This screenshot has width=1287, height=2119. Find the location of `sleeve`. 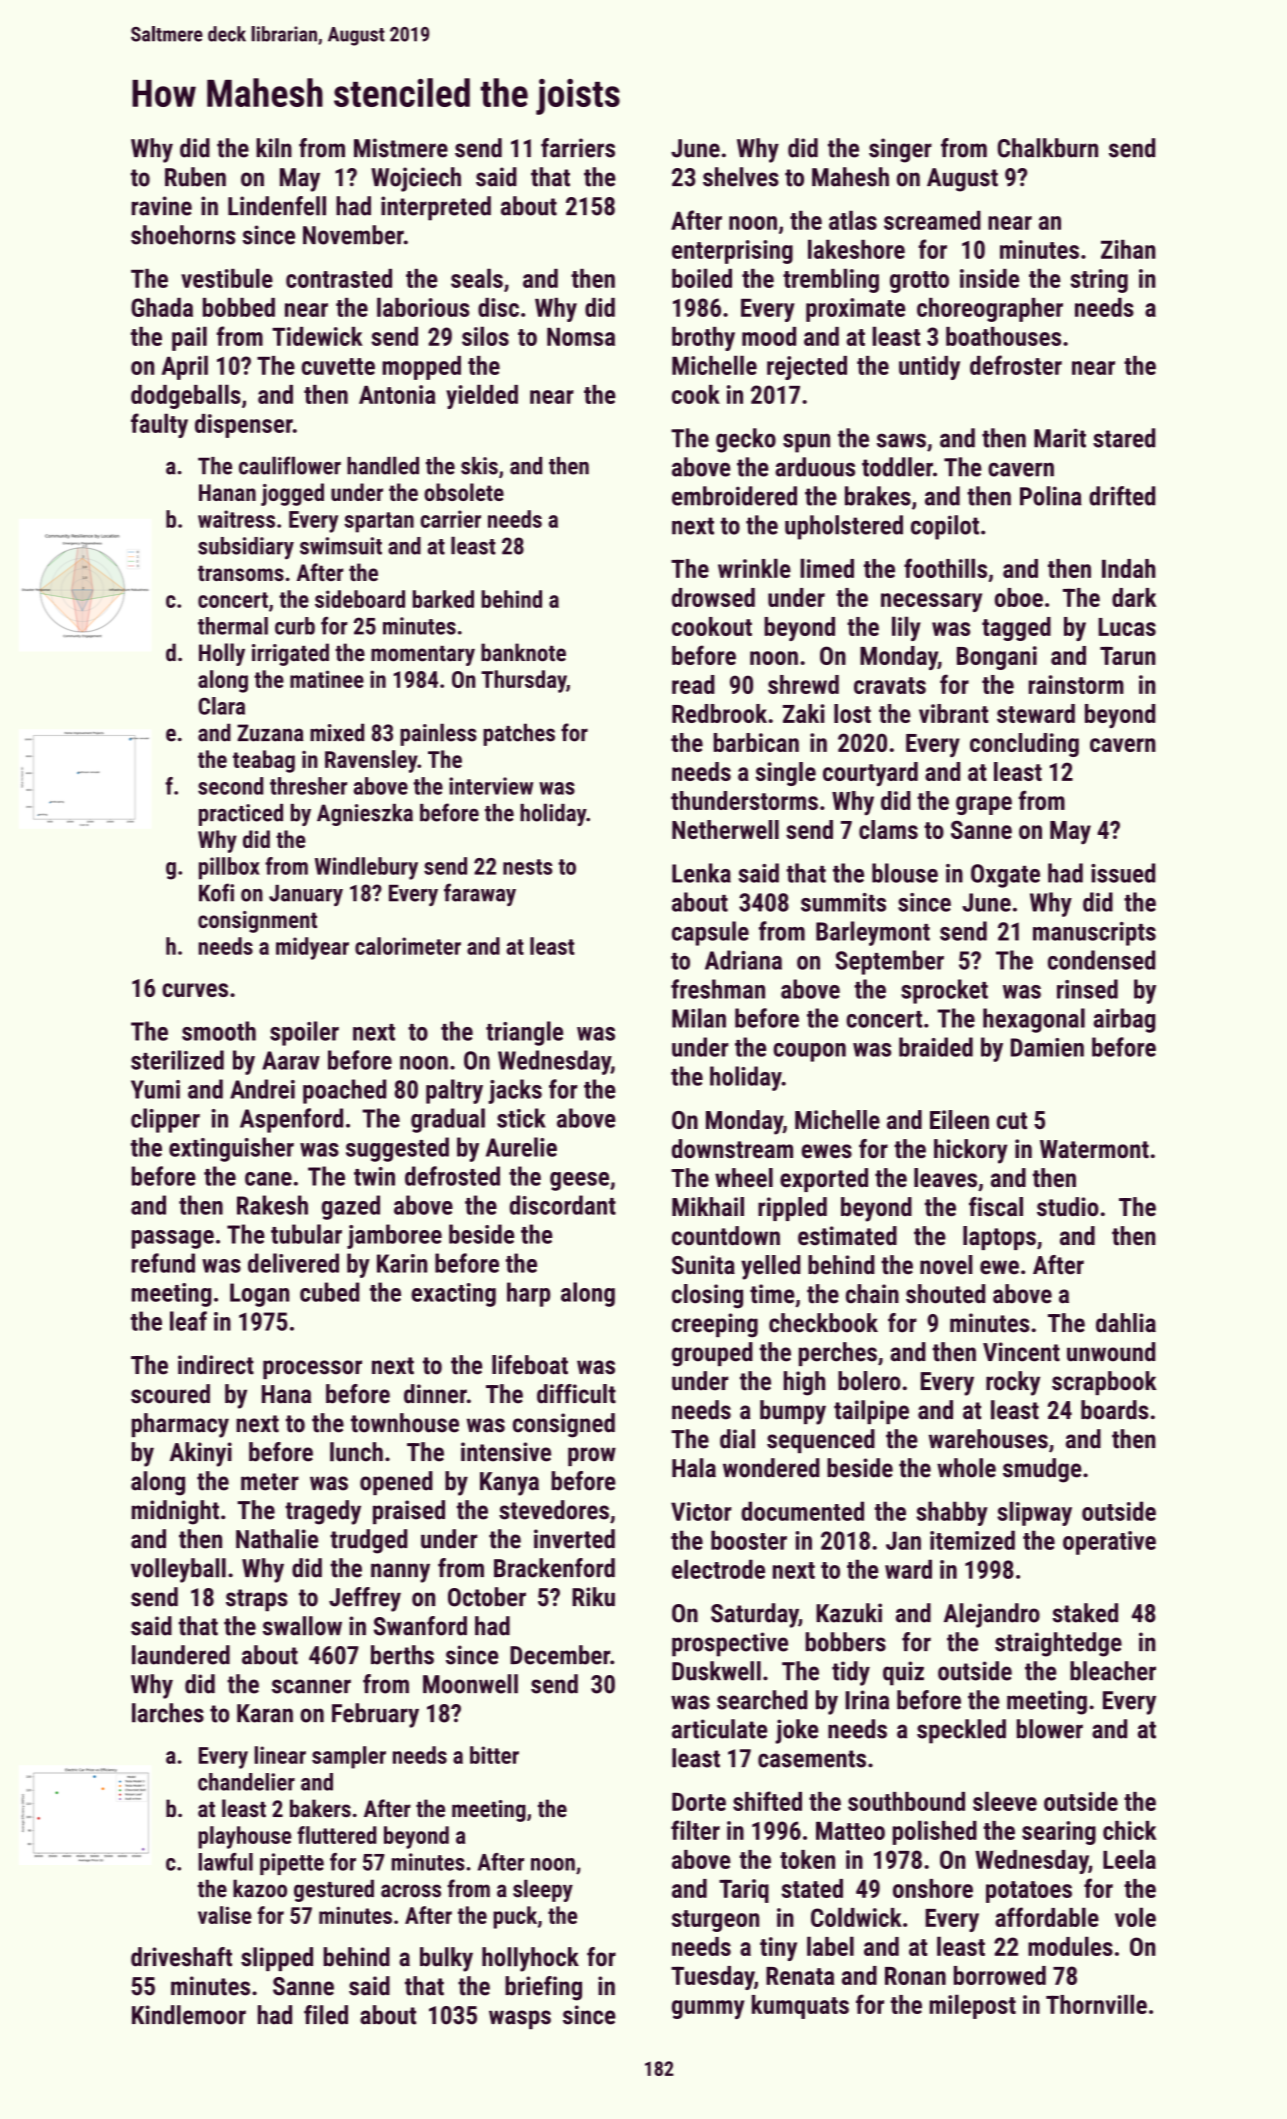

sleeve is located at coordinates (1005, 1801).
